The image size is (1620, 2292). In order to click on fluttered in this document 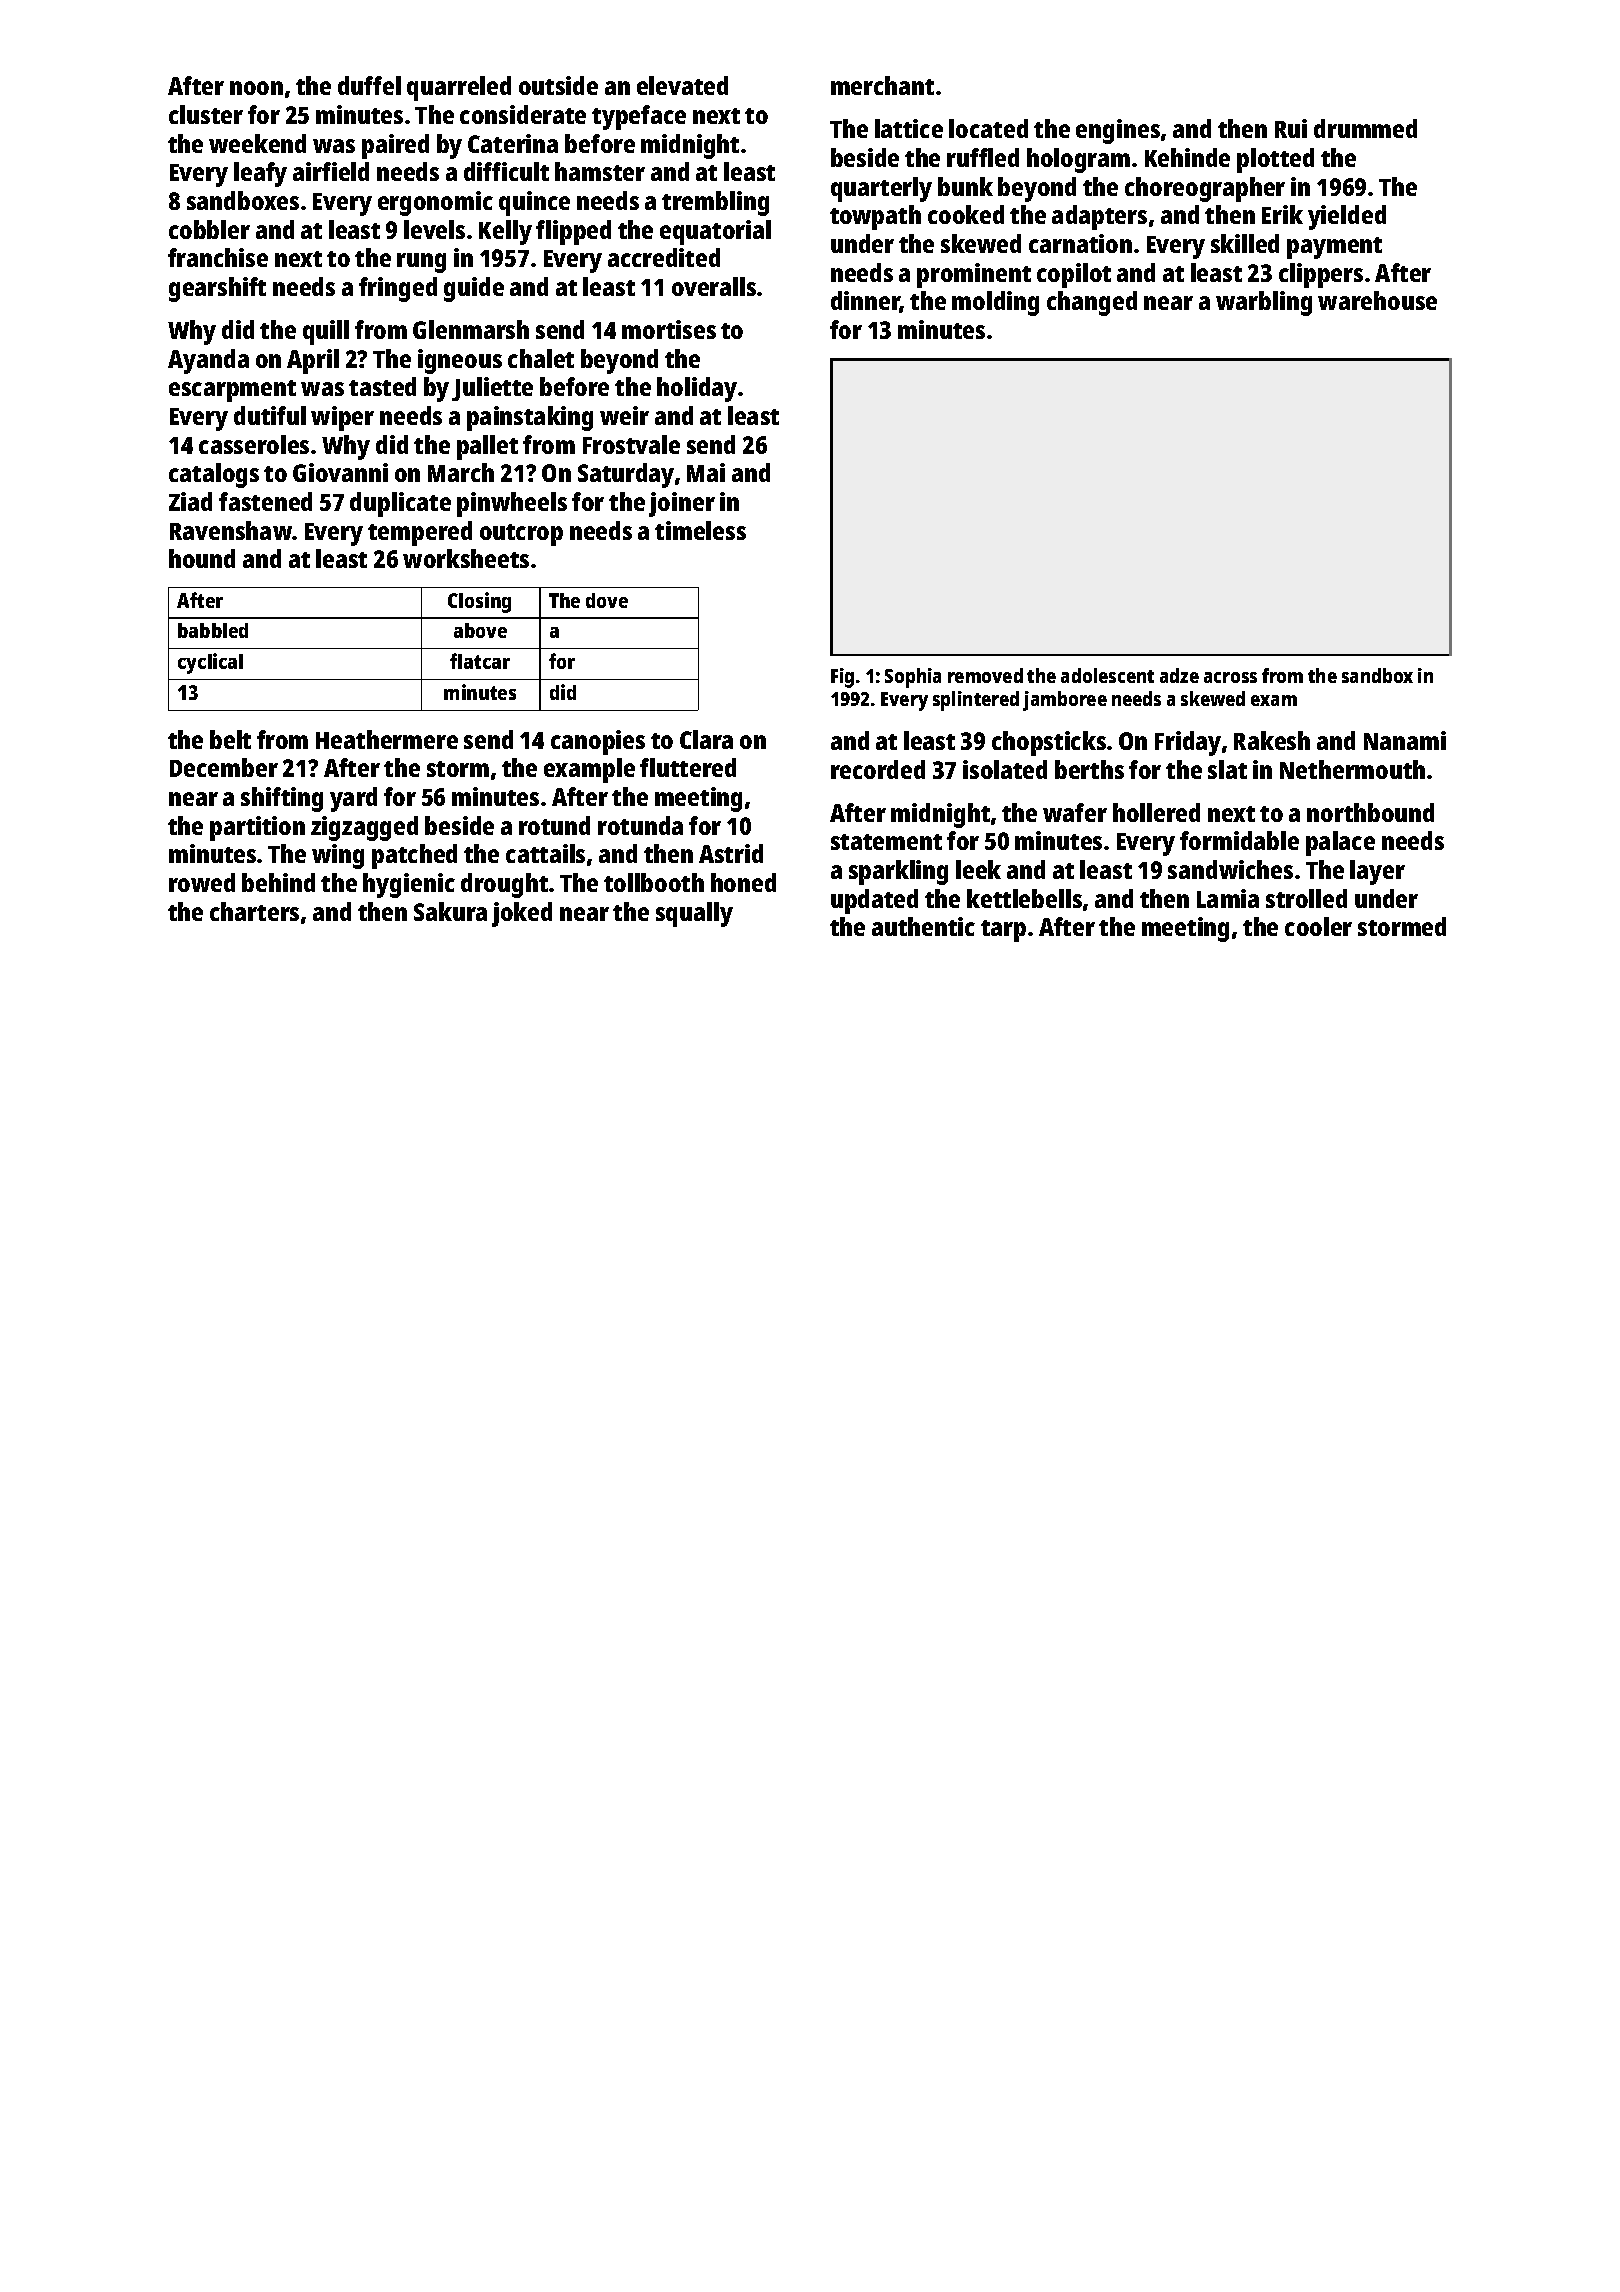, I will do `click(688, 767)`.
